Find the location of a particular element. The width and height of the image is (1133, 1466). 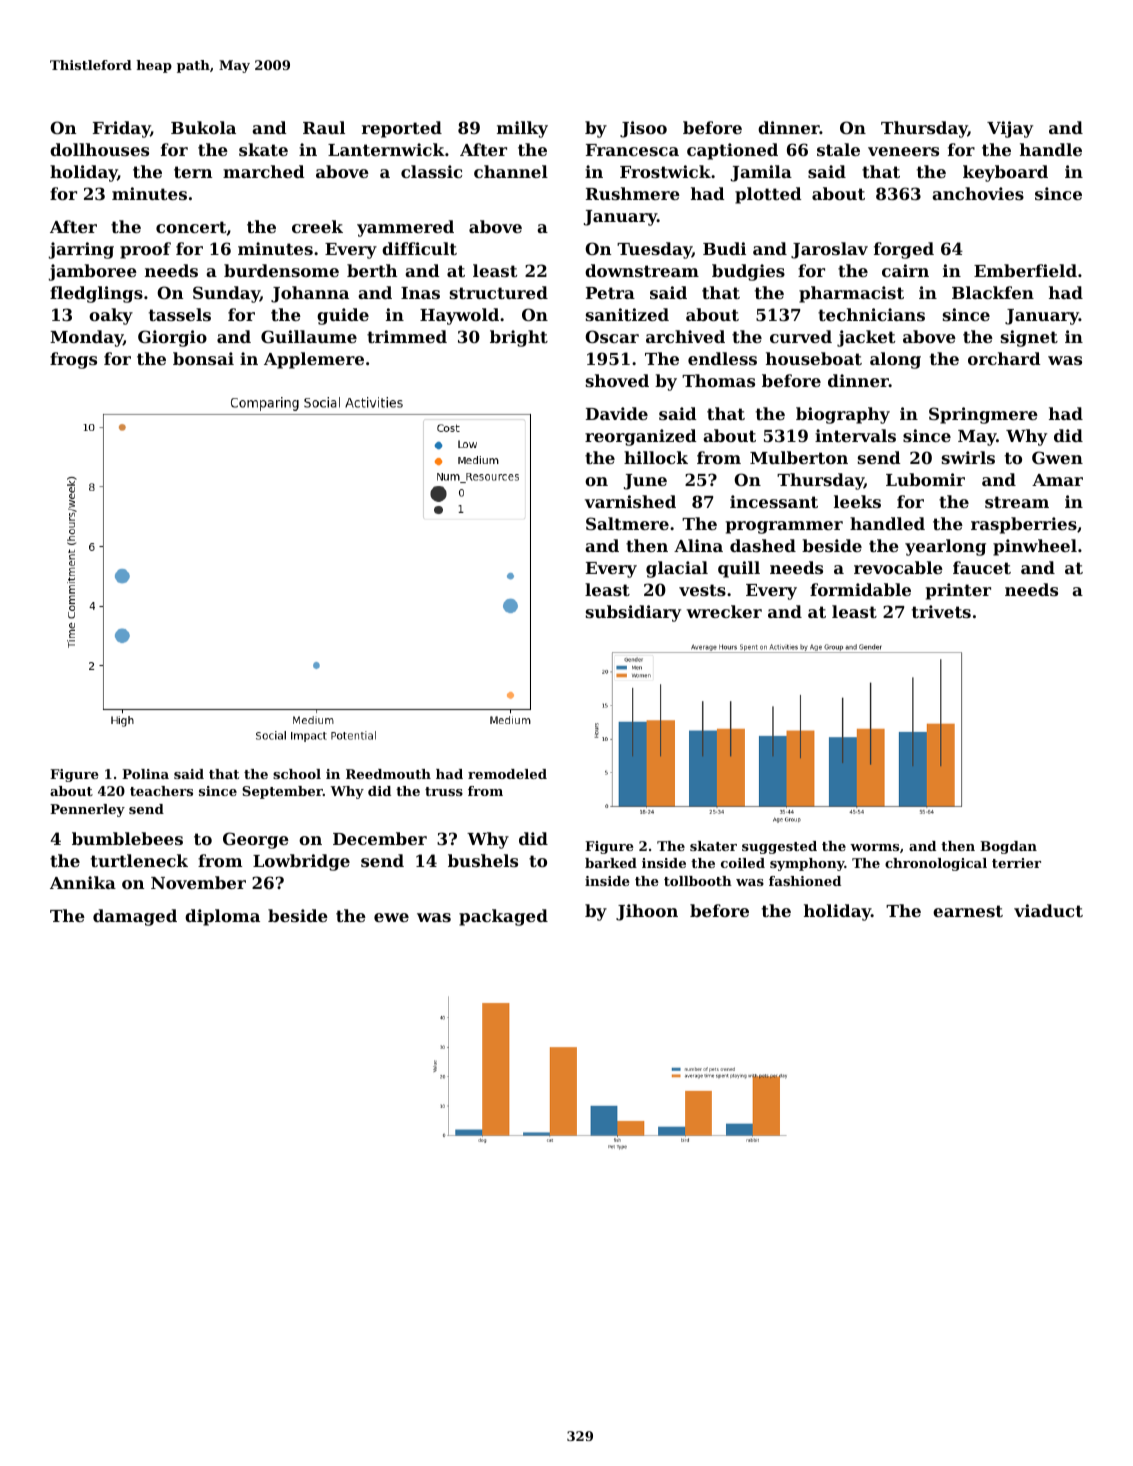

ewe is located at coordinates (391, 917).
